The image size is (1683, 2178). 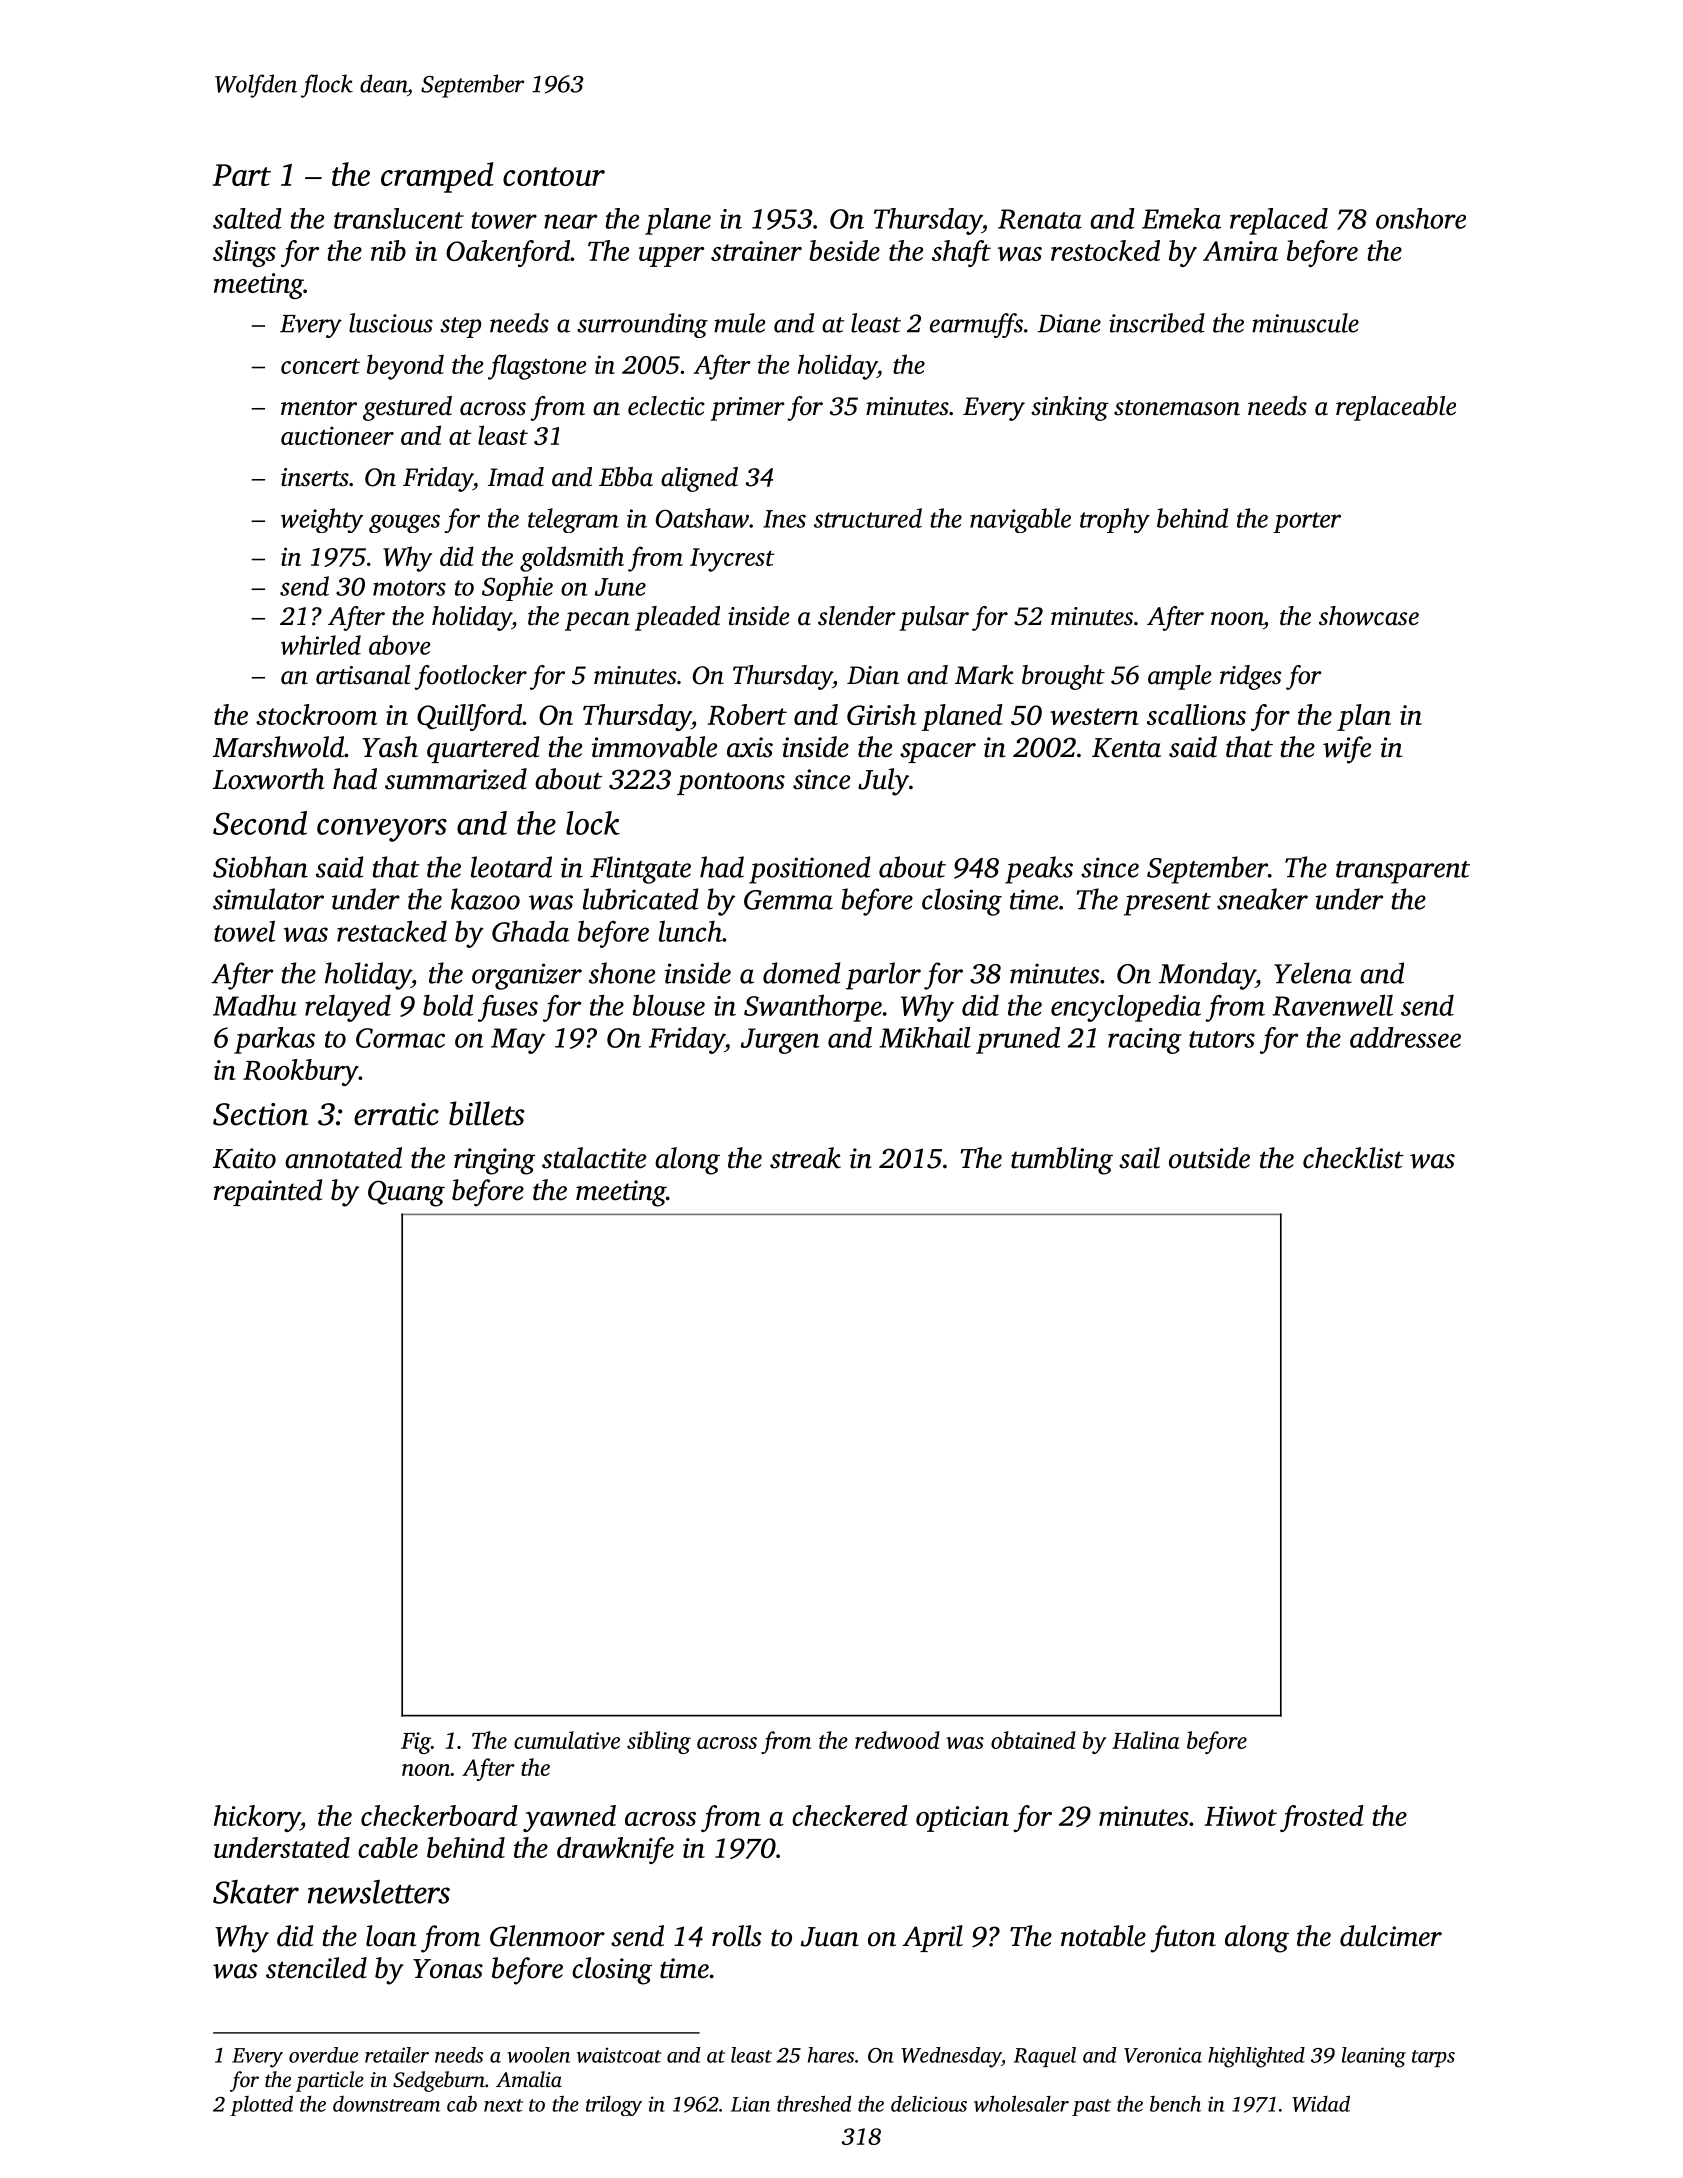 What do you see at coordinates (961, 253) in the screenshot?
I see `shaft` at bounding box center [961, 253].
